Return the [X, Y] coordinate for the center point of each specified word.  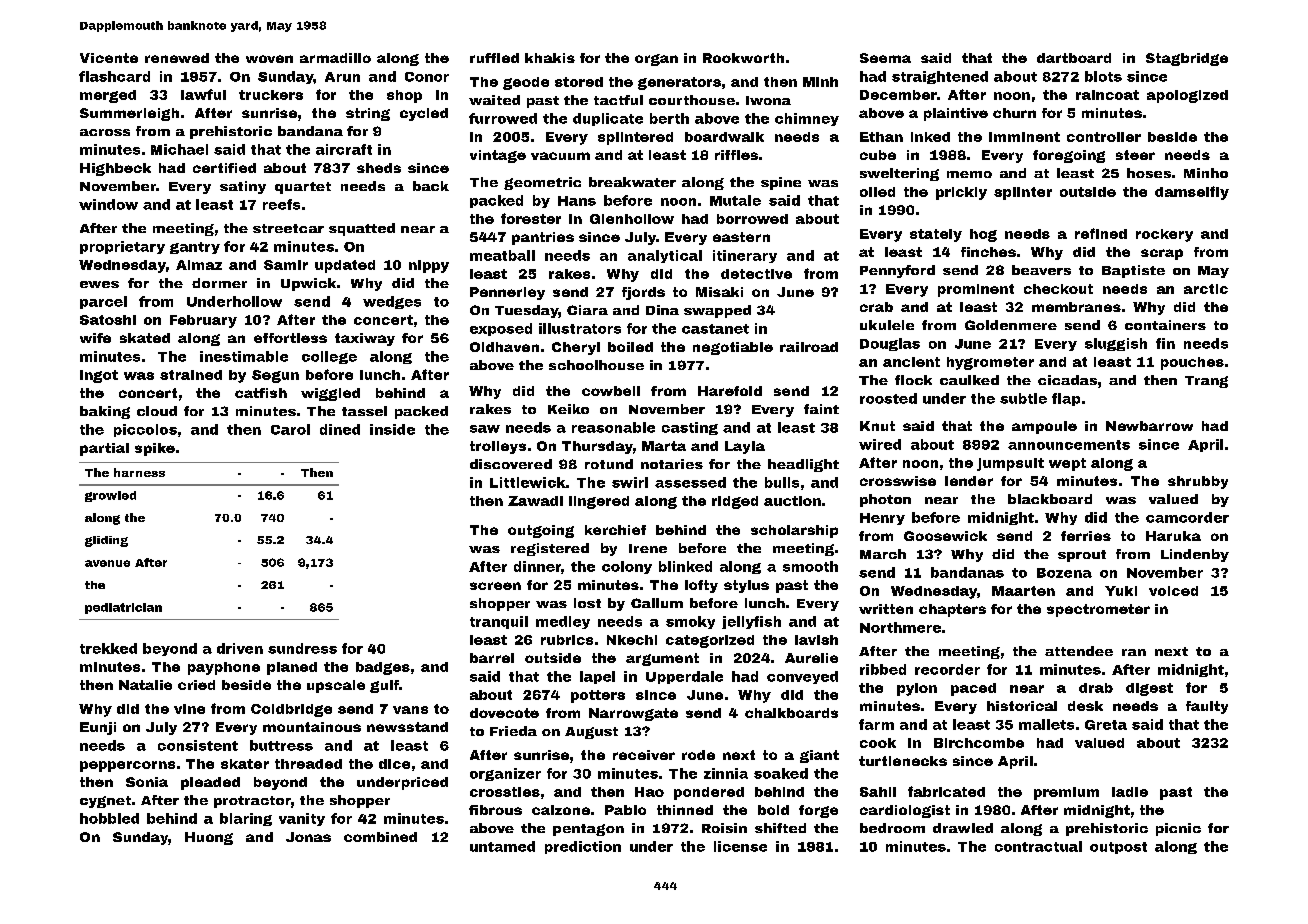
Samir [286, 265]
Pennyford [897, 271]
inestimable [244, 356]
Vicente [109, 58]
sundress [302, 648]
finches [988, 252]
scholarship [794, 531]
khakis [550, 58]
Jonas [308, 837]
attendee [1079, 651]
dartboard [1074, 58]
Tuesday [527, 311]
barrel [492, 658]
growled [110, 496]
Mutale [735, 200]
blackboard [1050, 499]
